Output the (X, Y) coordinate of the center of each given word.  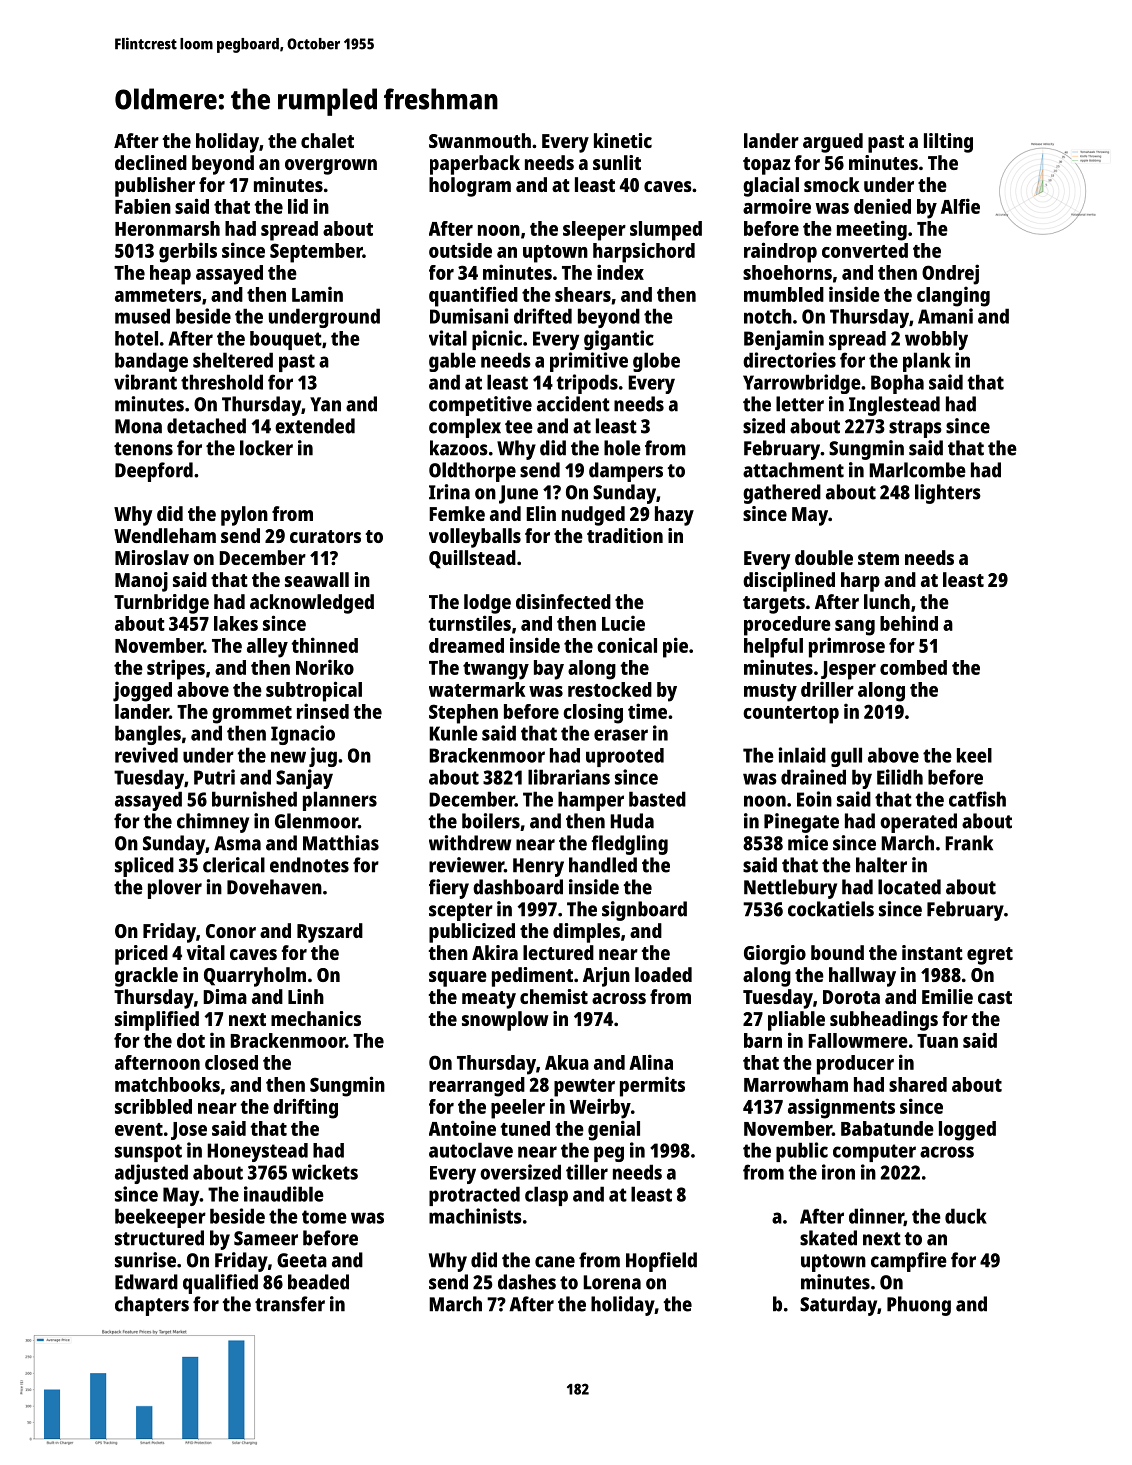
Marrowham (796, 1084)
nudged (593, 516)
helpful (773, 648)
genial (614, 1130)
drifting (305, 1108)
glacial (771, 187)
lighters (948, 494)
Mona (138, 426)
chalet (327, 140)
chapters (152, 1306)
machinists (475, 1216)
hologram (470, 187)
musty (770, 693)
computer (874, 1153)
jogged (142, 691)
